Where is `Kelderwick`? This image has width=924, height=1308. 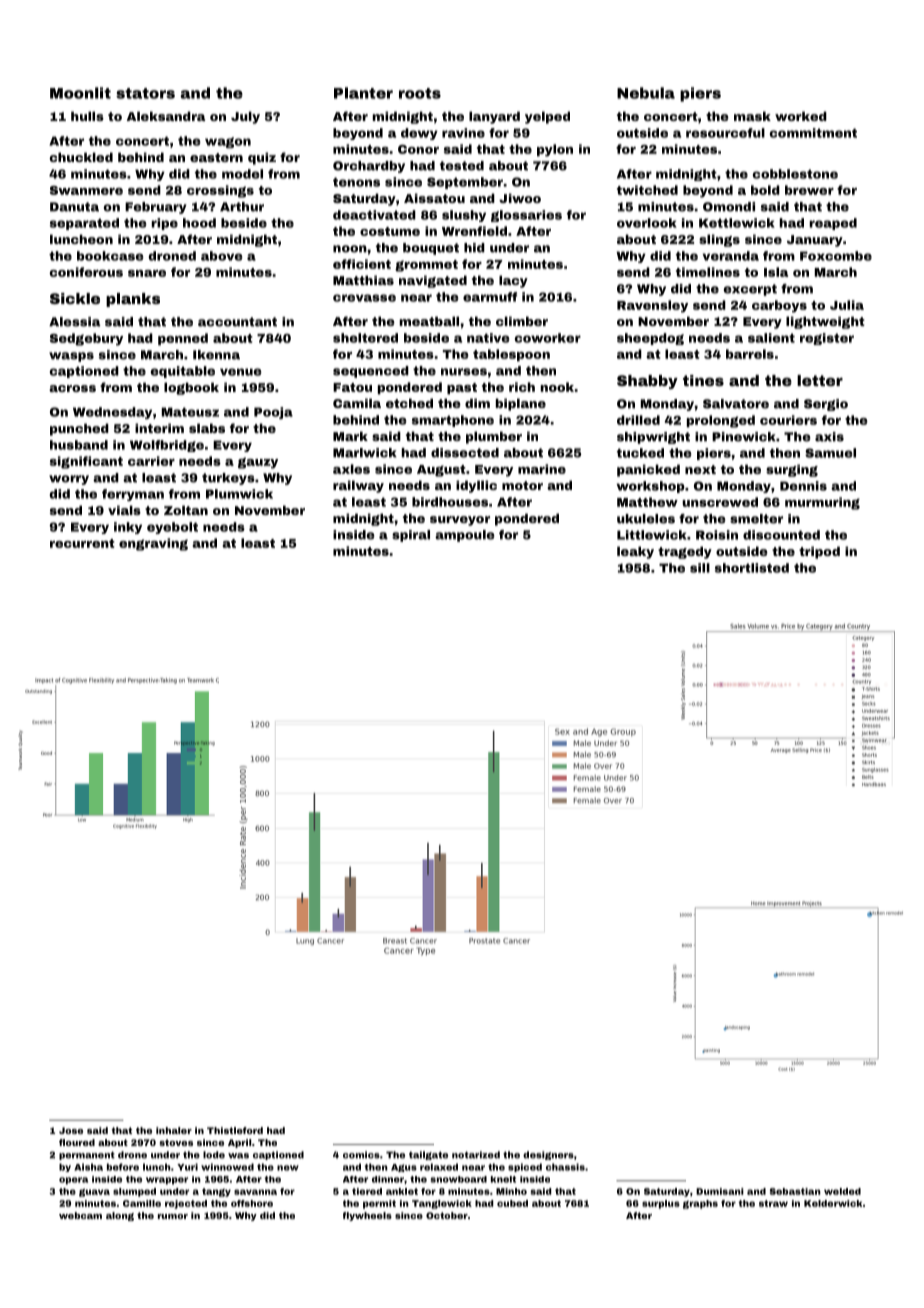
Kelderwick is located at coordinates (833, 1203).
